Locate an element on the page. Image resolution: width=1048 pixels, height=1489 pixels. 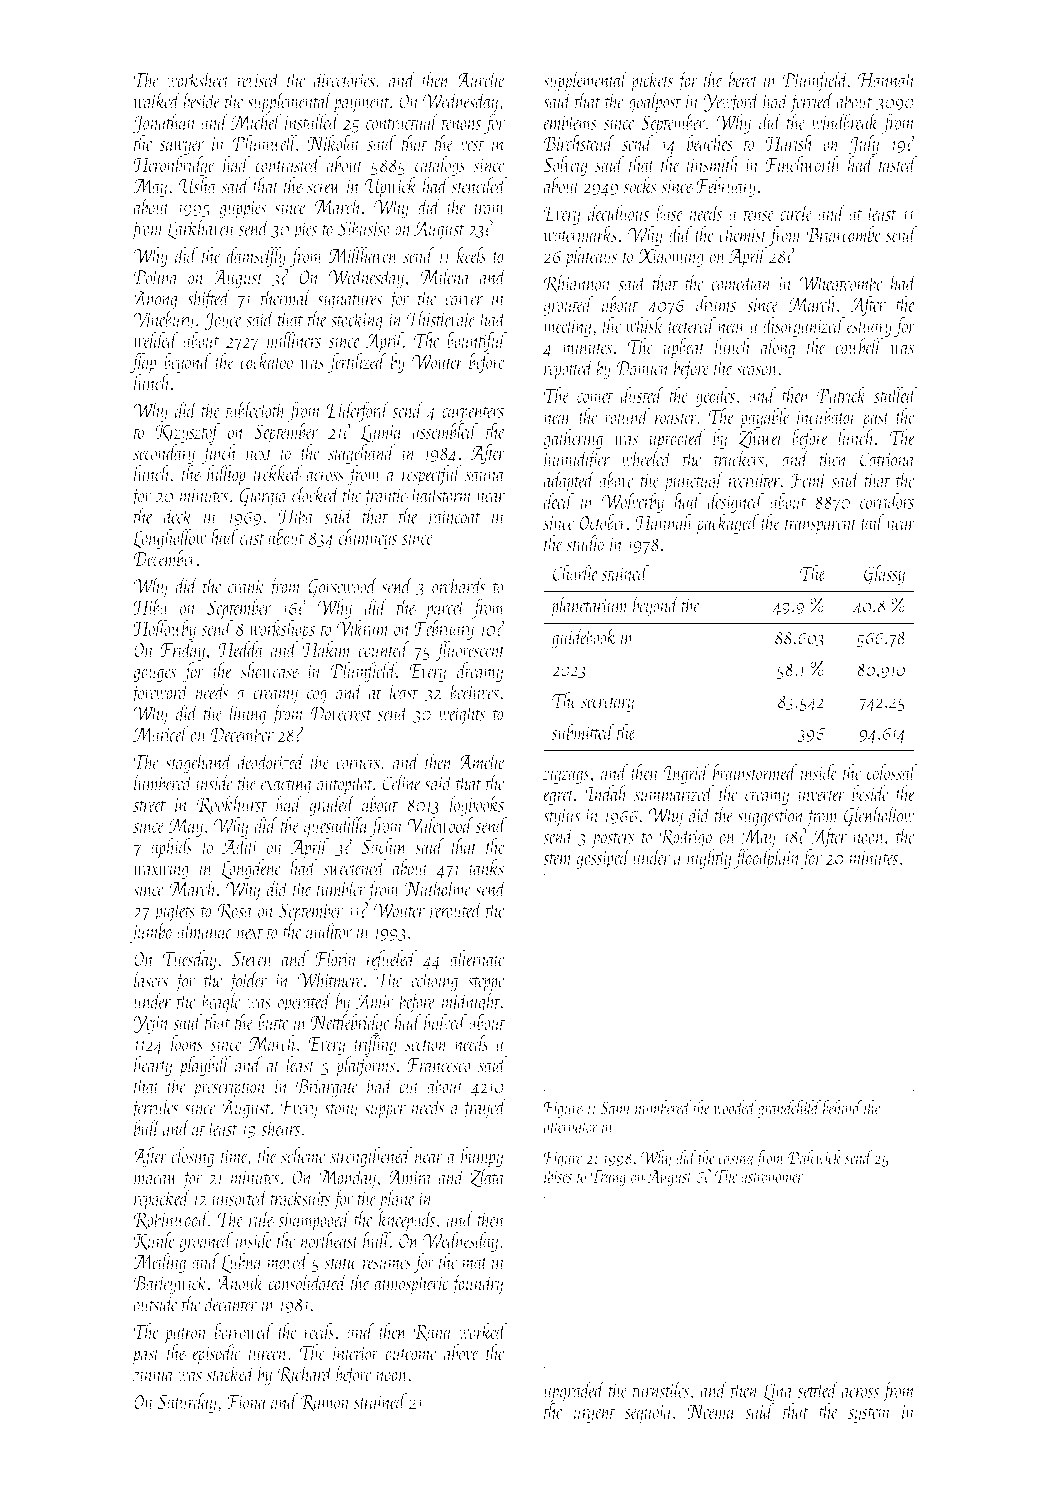
settled is located at coordinates (818, 1389).
